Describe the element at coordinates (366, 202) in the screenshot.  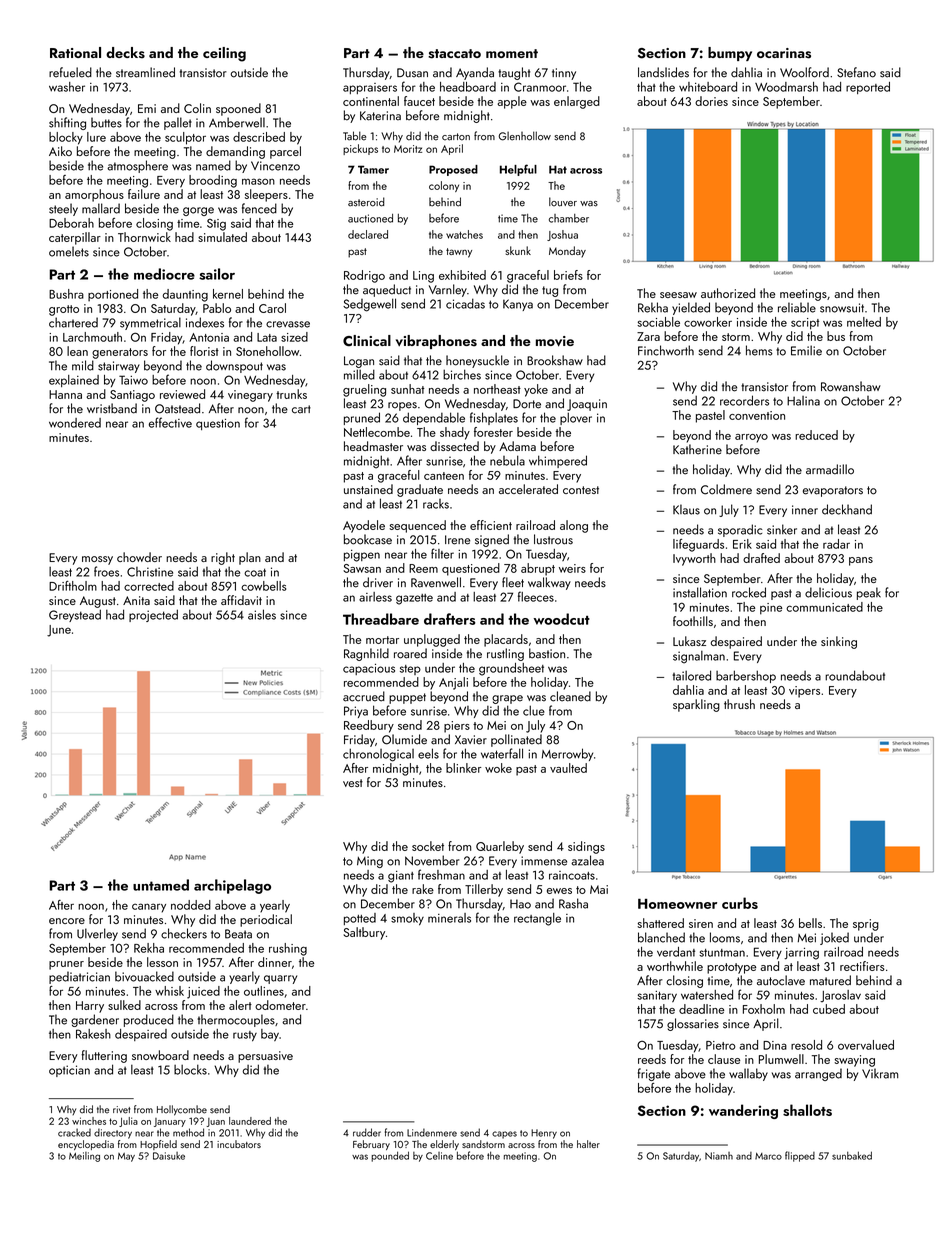
I see `asteroid` at that location.
